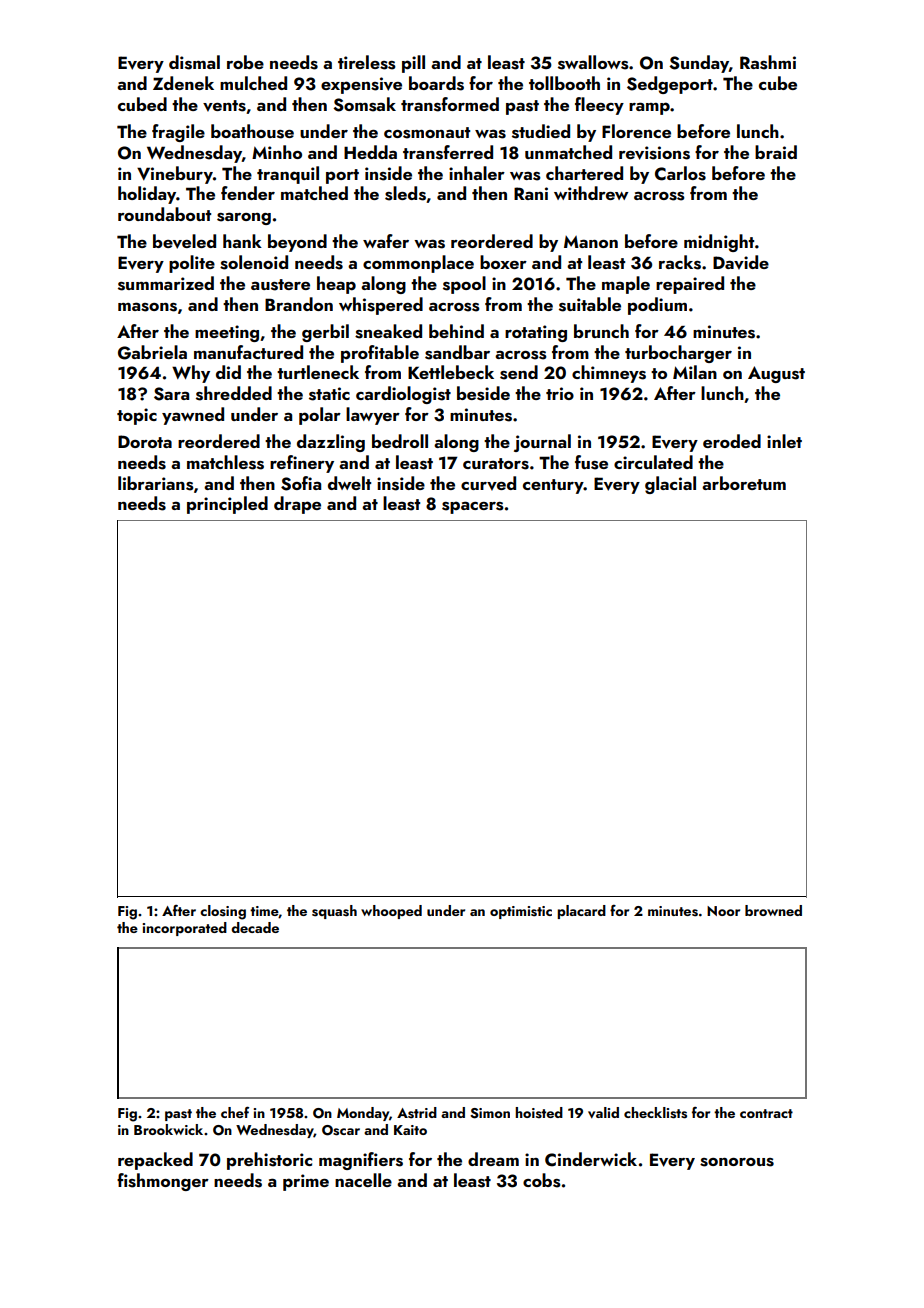  Describe the element at coordinates (690, 285) in the screenshot. I see `repaired` at that location.
